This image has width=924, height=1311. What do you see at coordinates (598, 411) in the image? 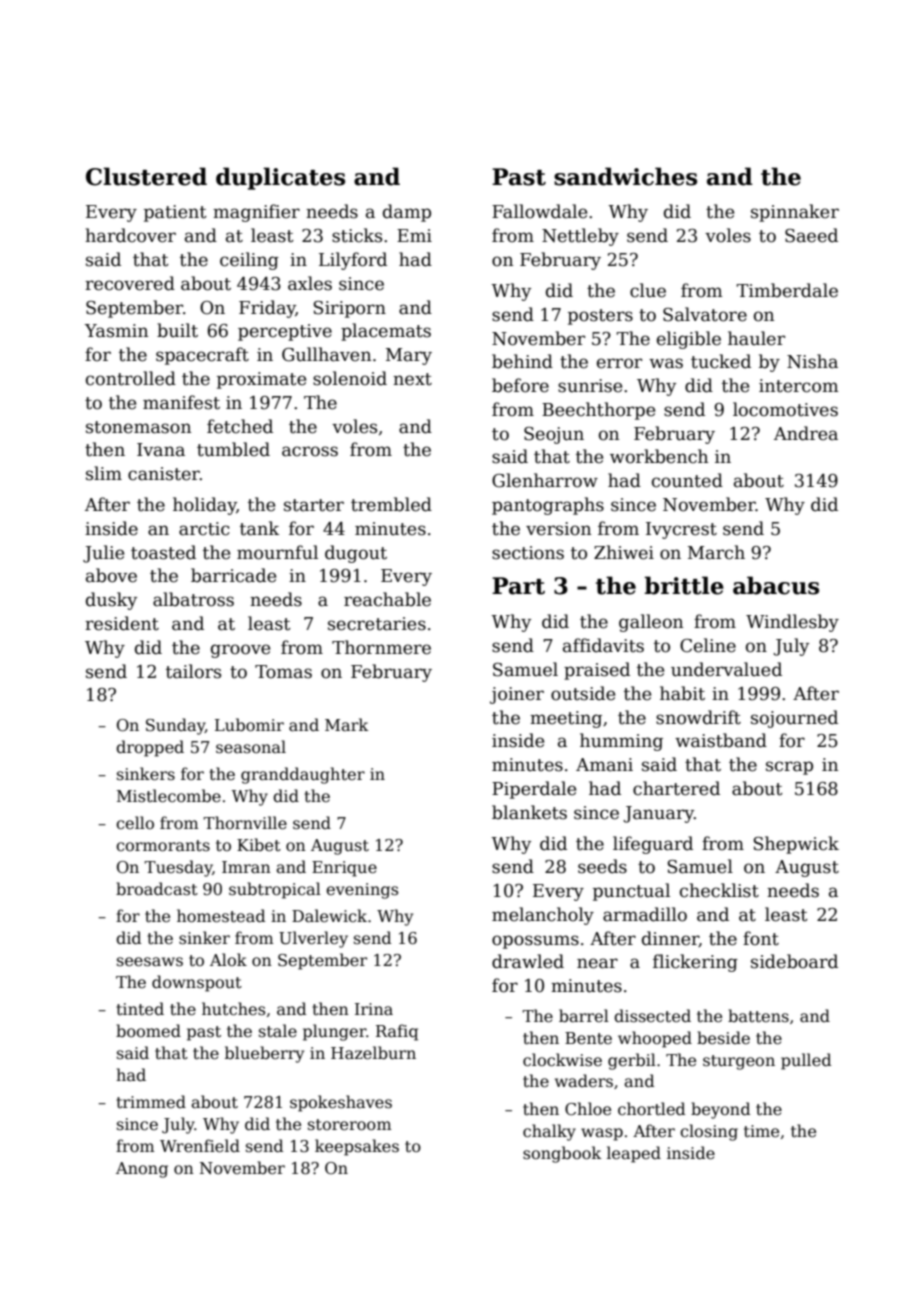
I see `Beechthorpe` at bounding box center [598, 411].
